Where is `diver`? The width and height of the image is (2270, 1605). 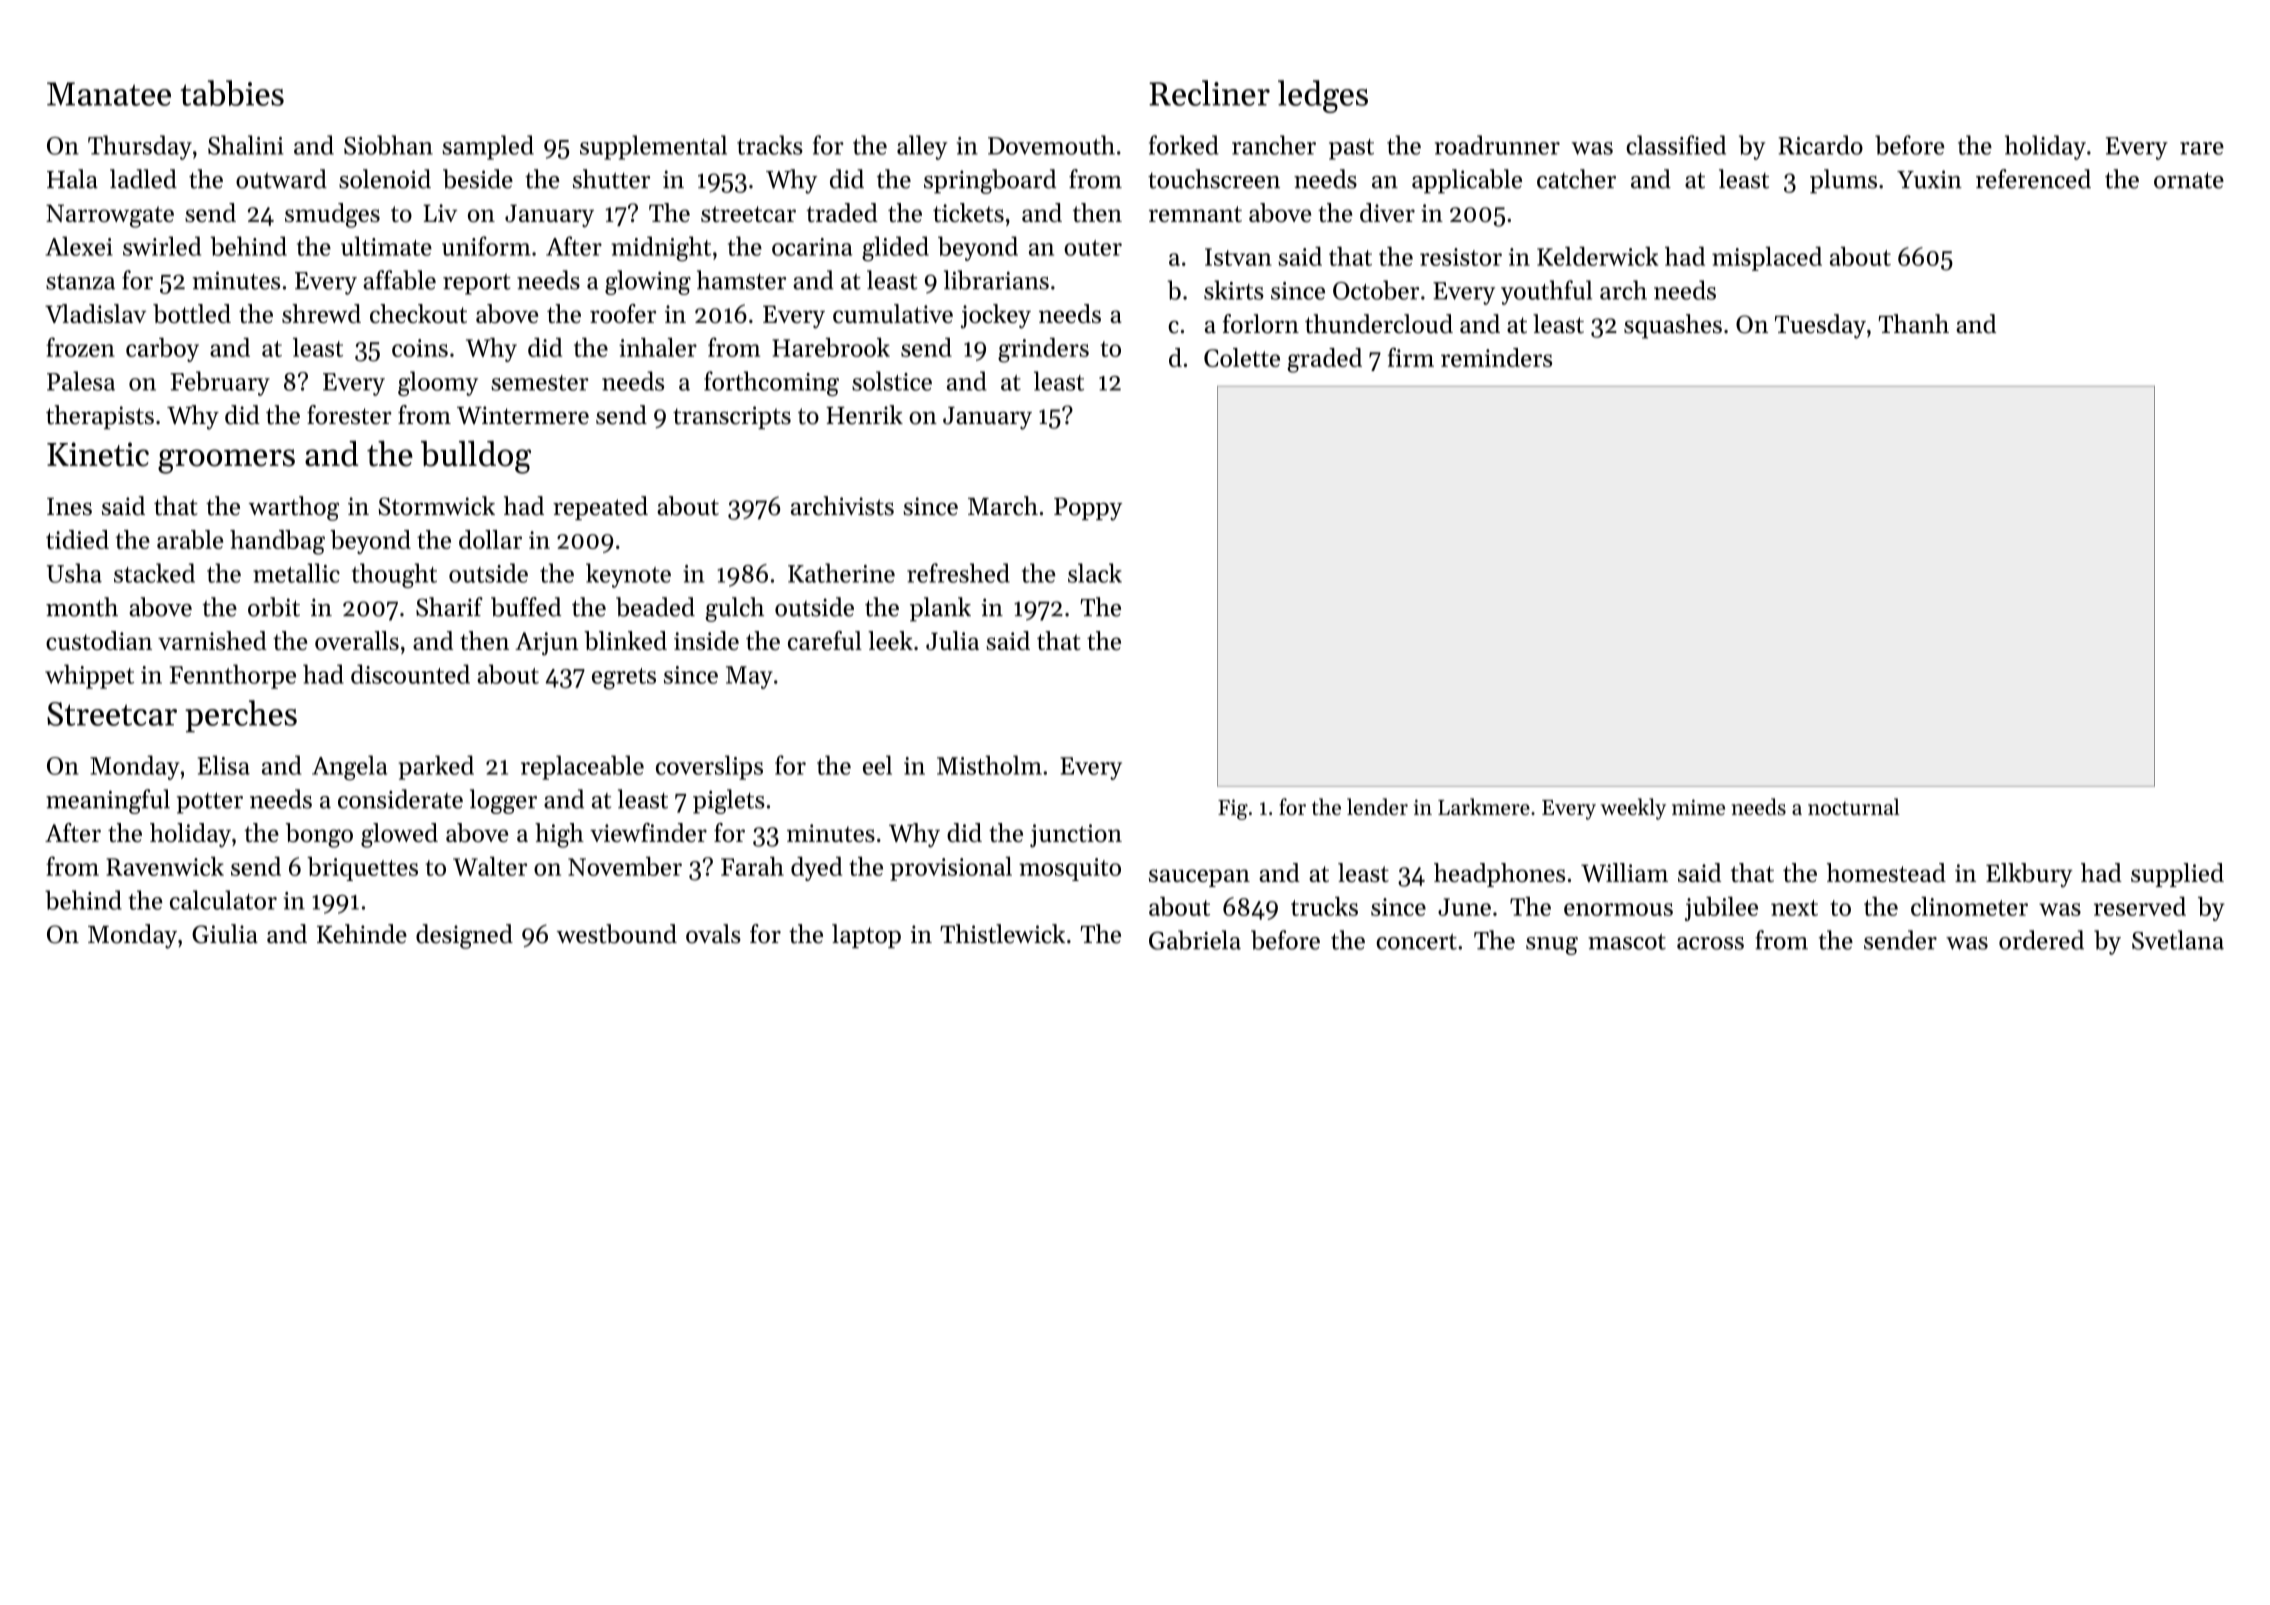 diver is located at coordinates (1387, 212).
